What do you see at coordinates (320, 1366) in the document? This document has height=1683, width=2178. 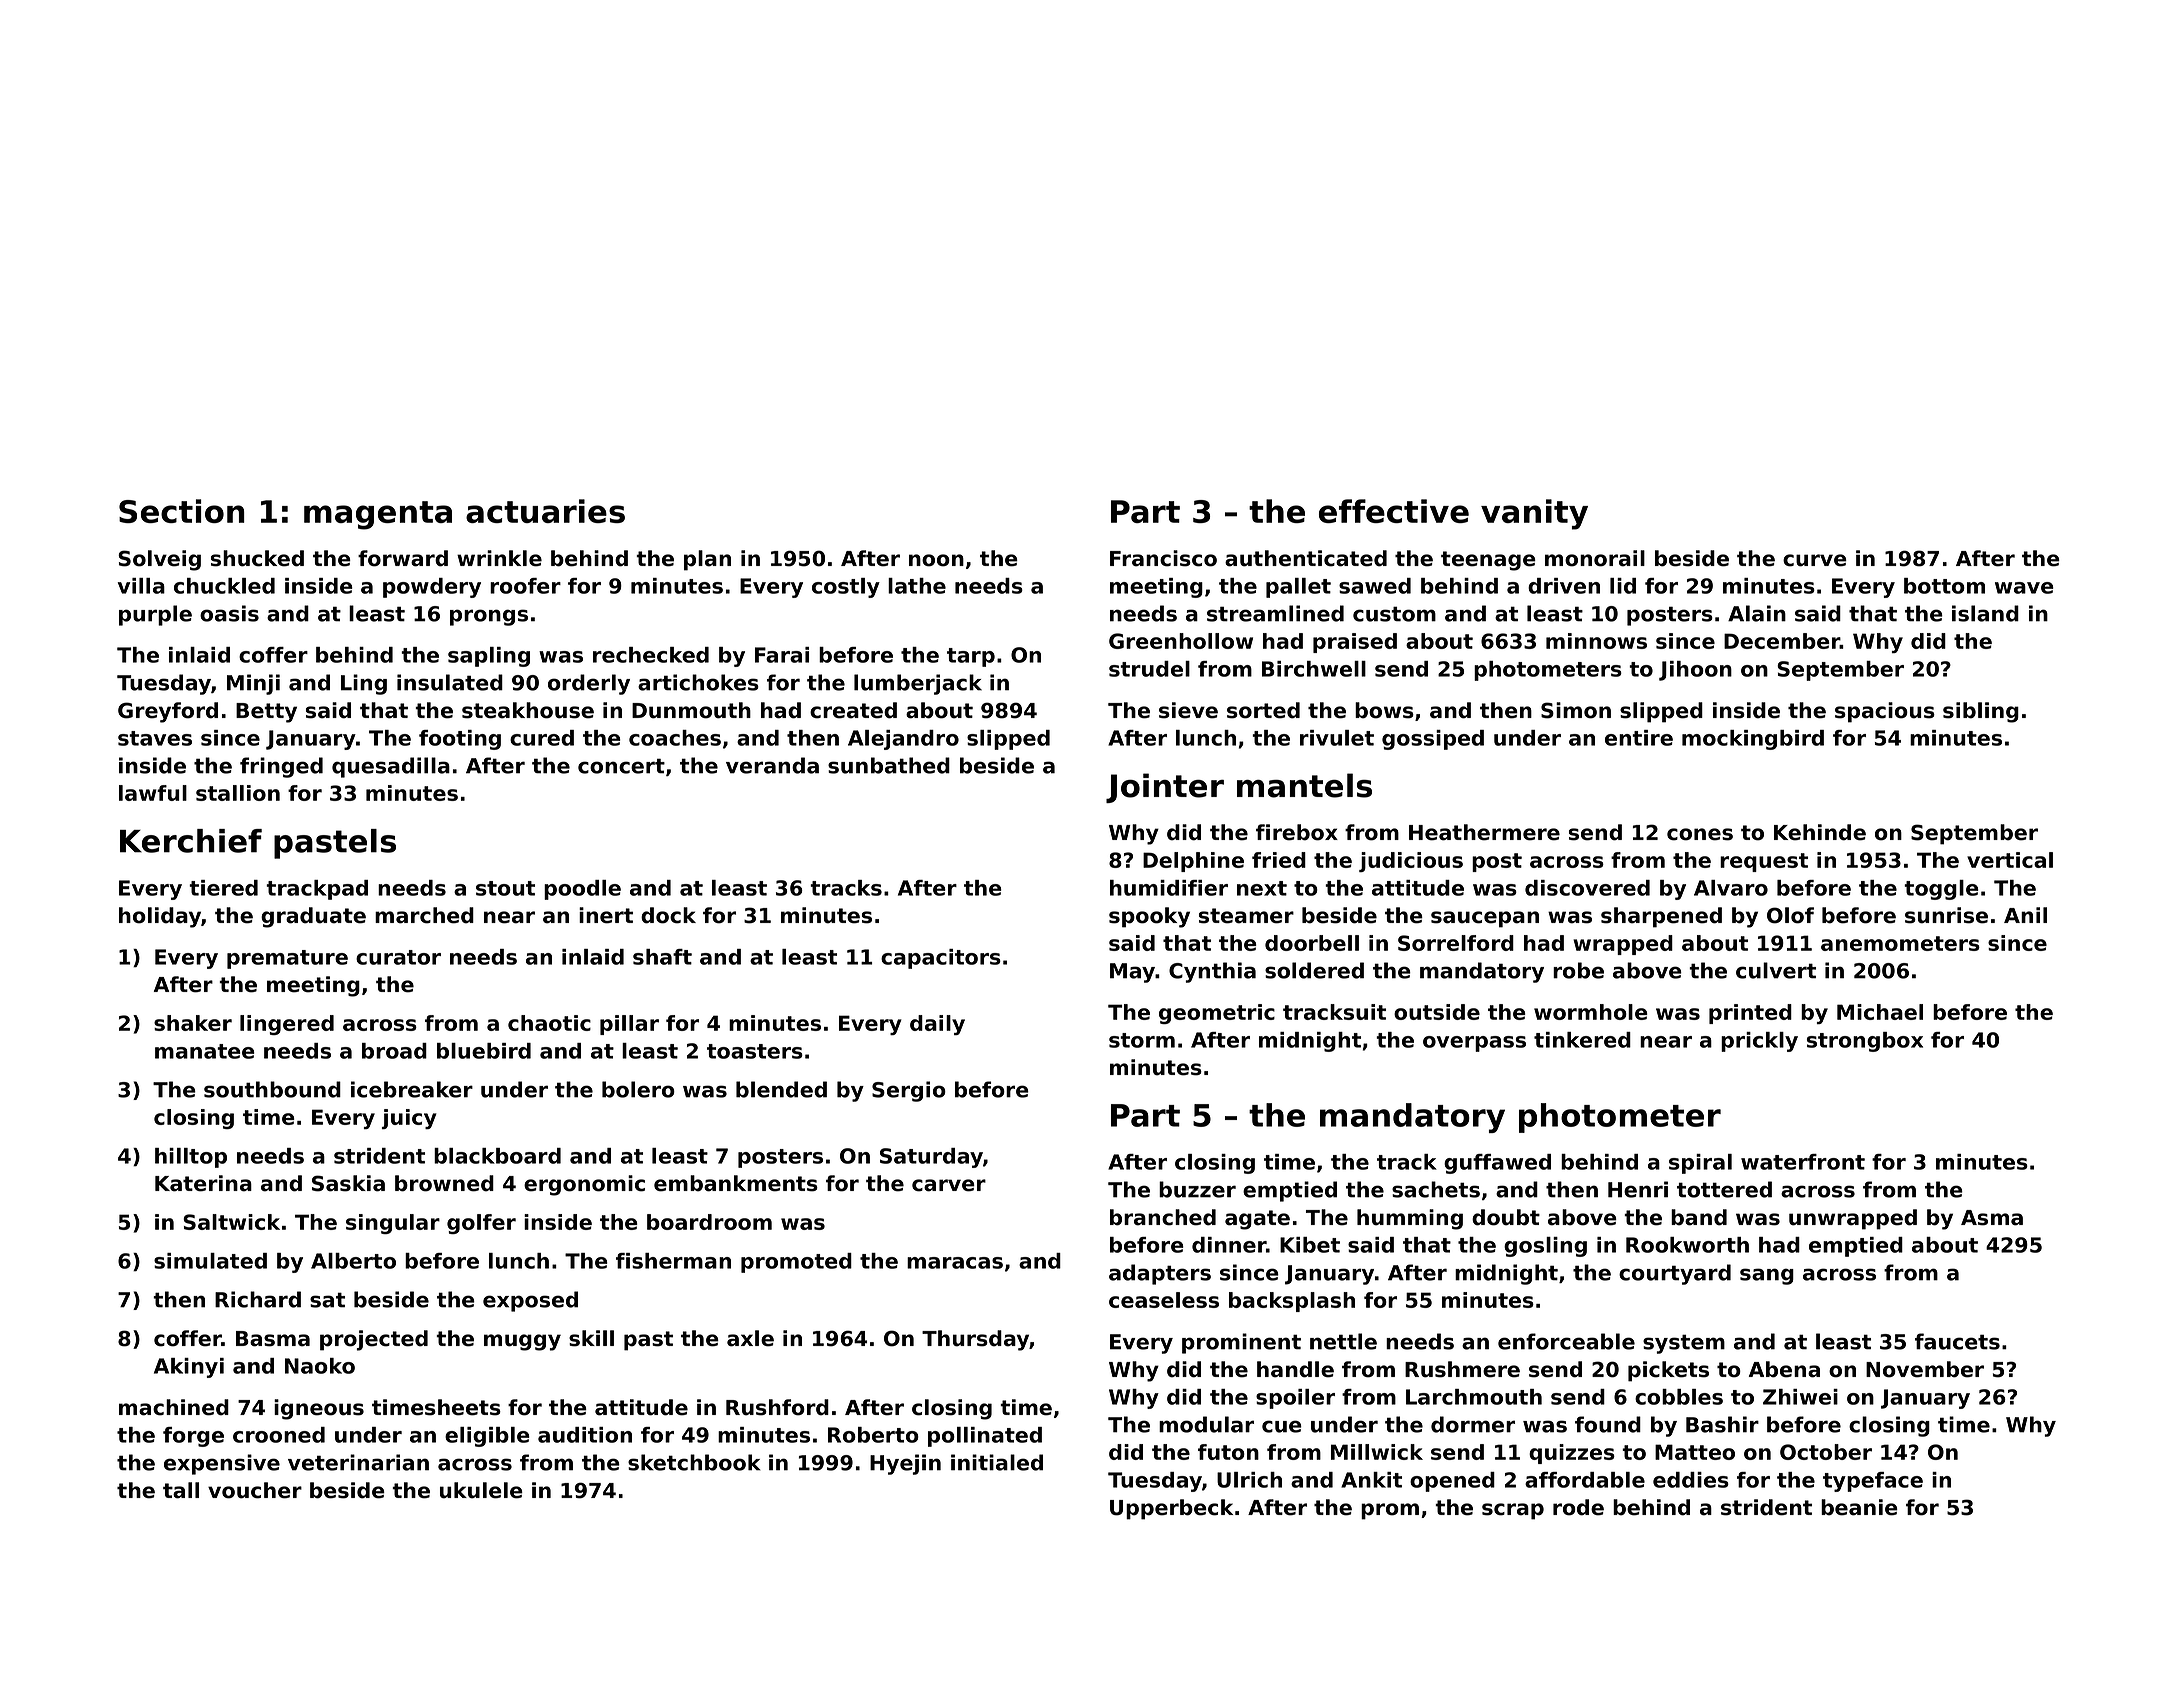 I see `Naoko` at bounding box center [320, 1366].
